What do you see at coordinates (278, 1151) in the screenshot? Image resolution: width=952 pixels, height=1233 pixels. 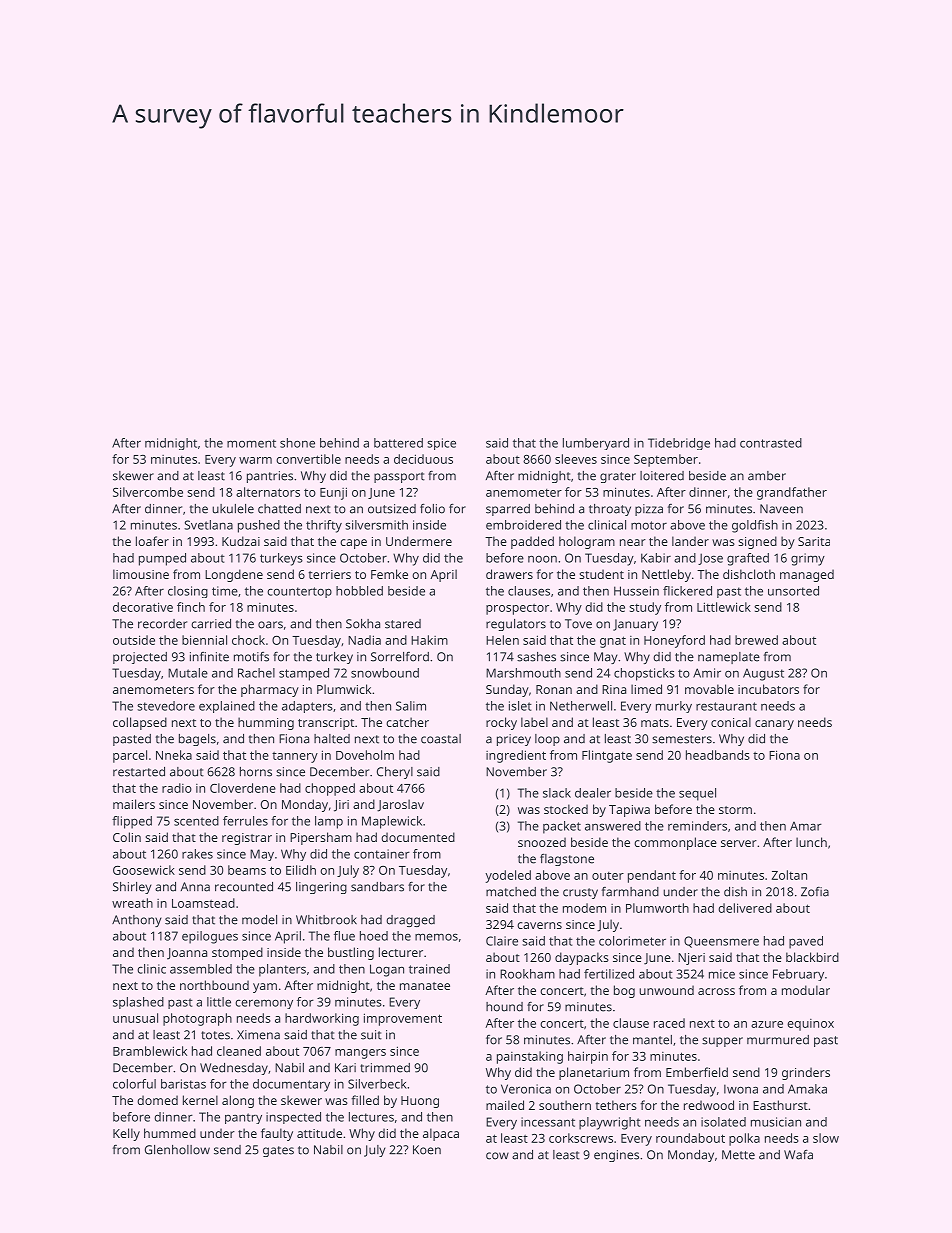 I see `gates` at bounding box center [278, 1151].
